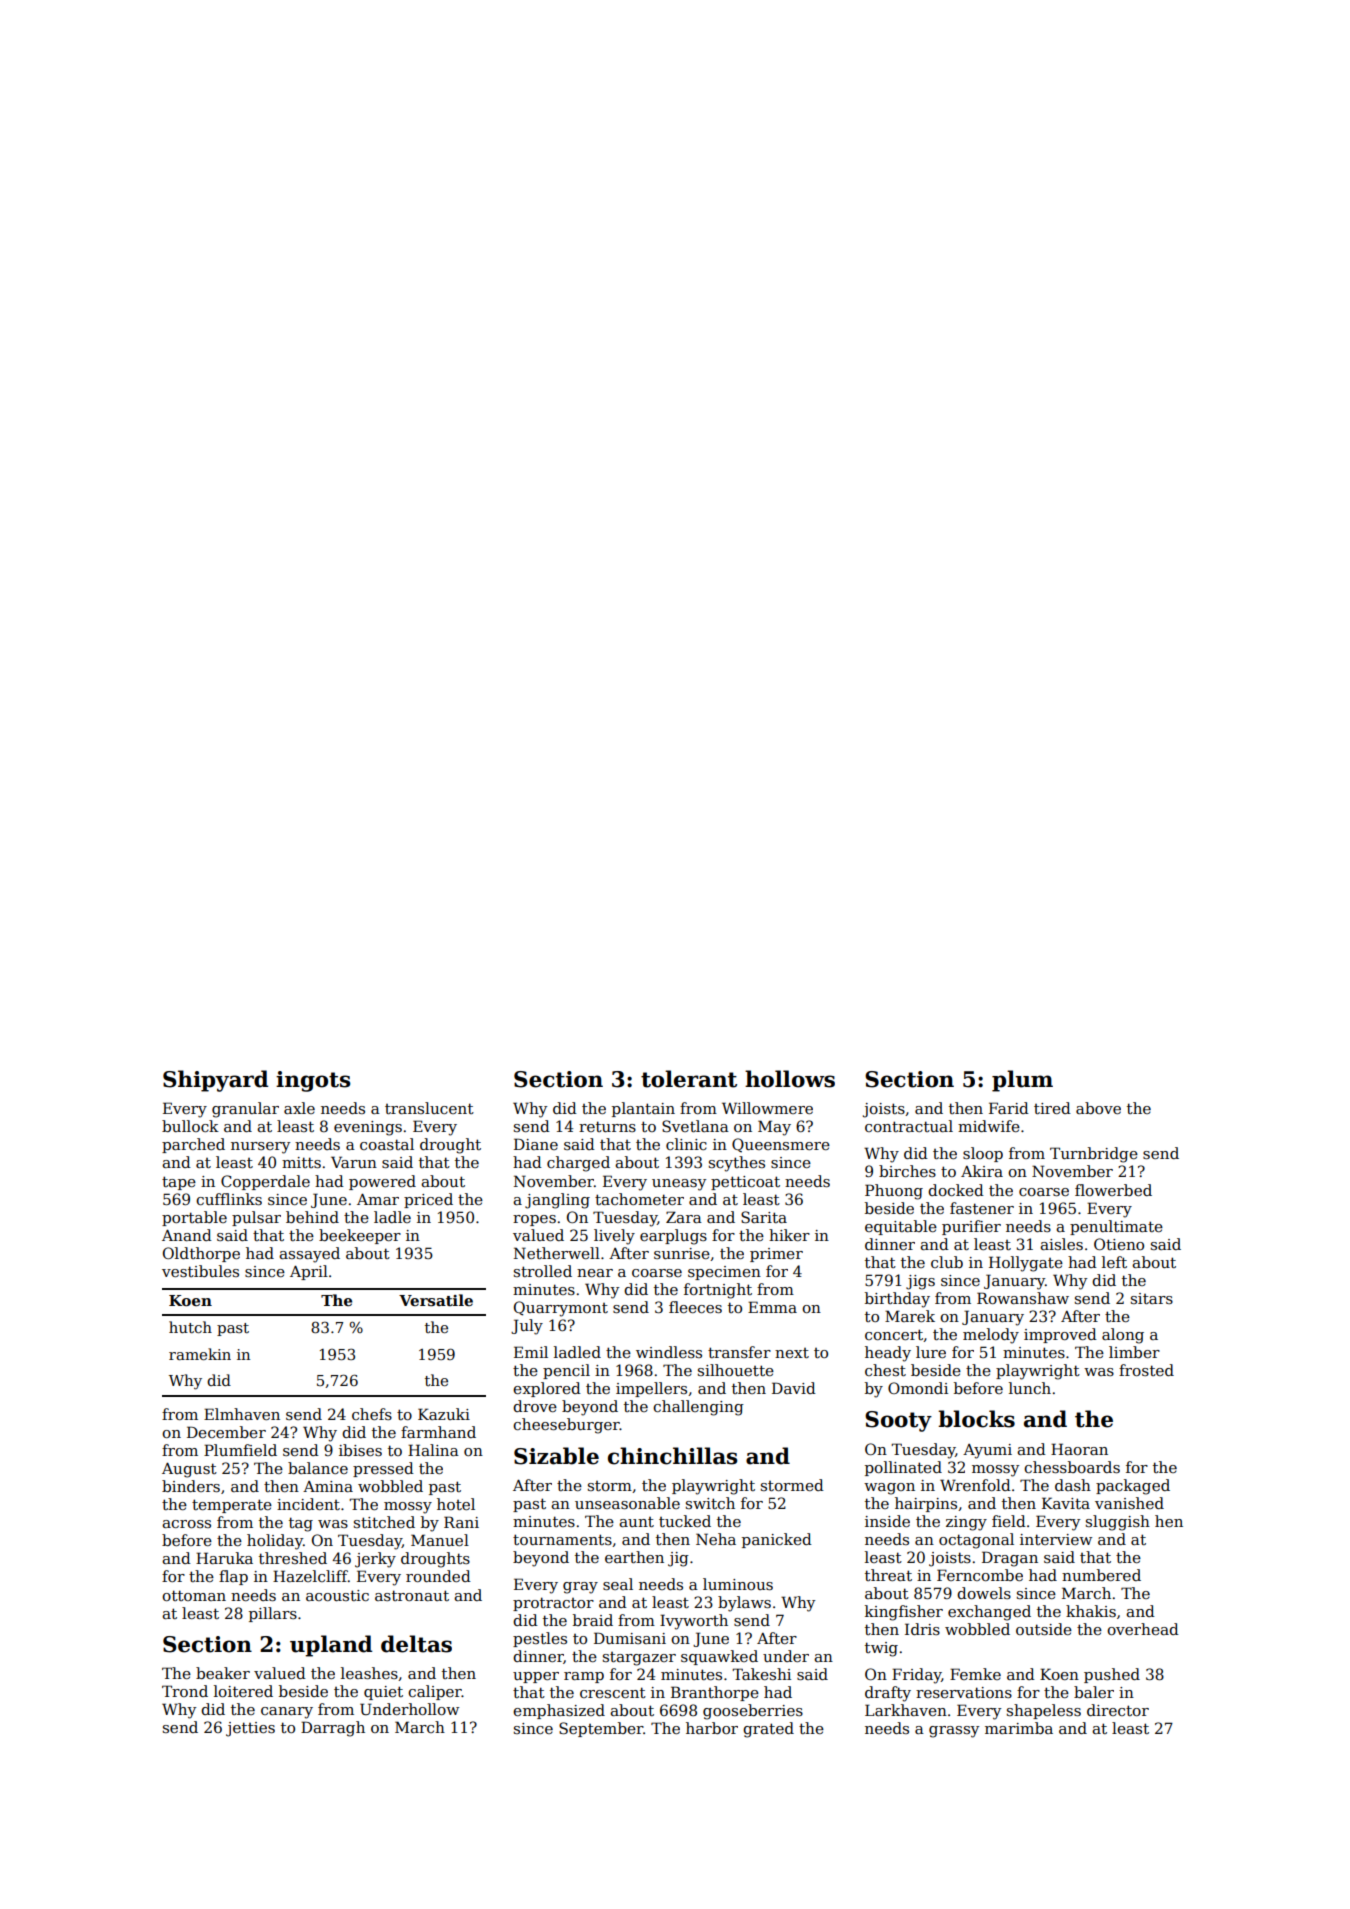  Describe the element at coordinates (1019, 1728) in the document. I see `marimba` at that location.
